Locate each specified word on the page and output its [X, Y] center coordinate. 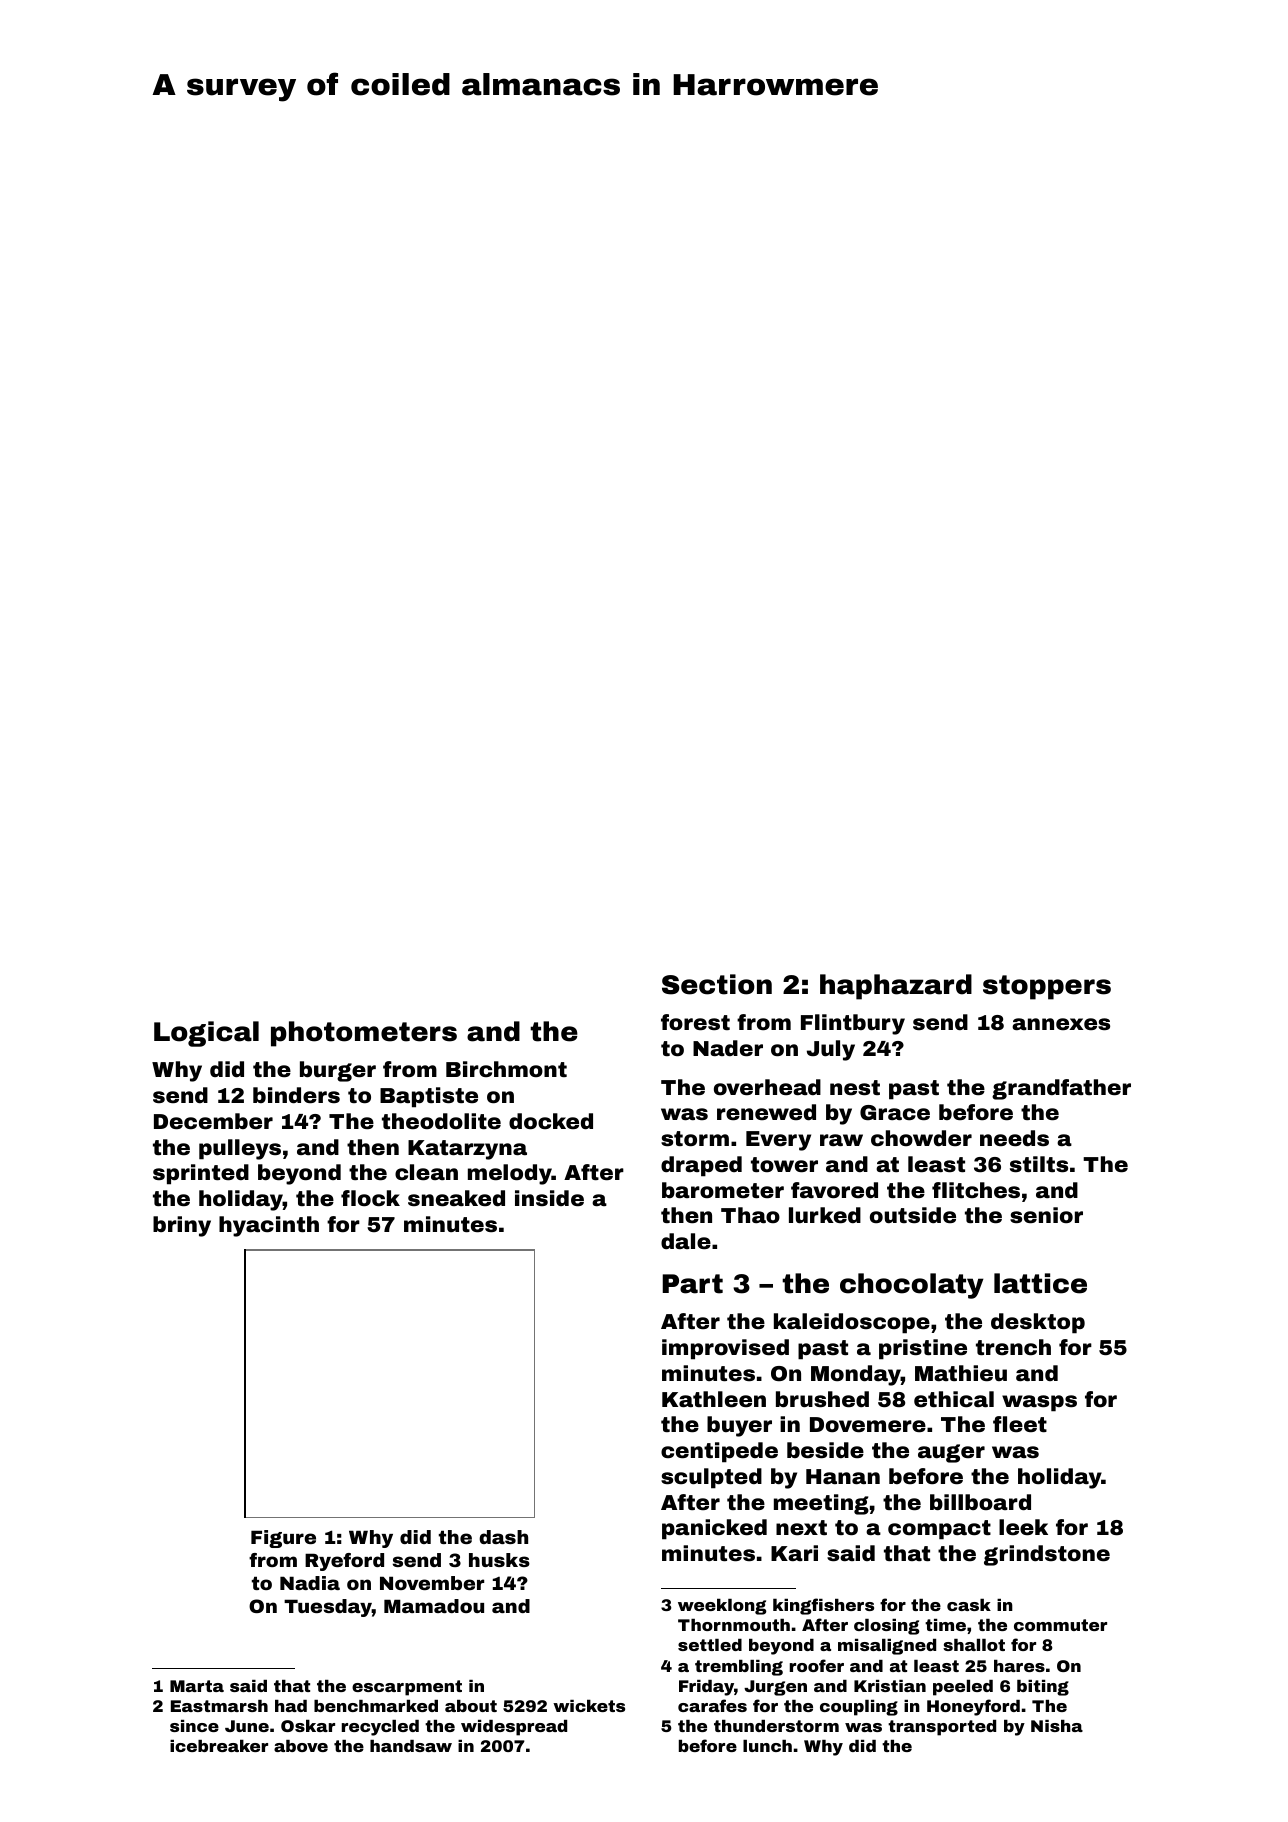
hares [1019, 1666]
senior [1046, 1215]
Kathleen [714, 1399]
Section [717, 984]
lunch [767, 1746]
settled [710, 1645]
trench [1013, 1347]
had [291, 1706]
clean [426, 1172]
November [432, 1583]
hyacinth [269, 1226]
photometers [364, 1034]
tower [784, 1165]
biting [1043, 1688]
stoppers [1047, 987]
